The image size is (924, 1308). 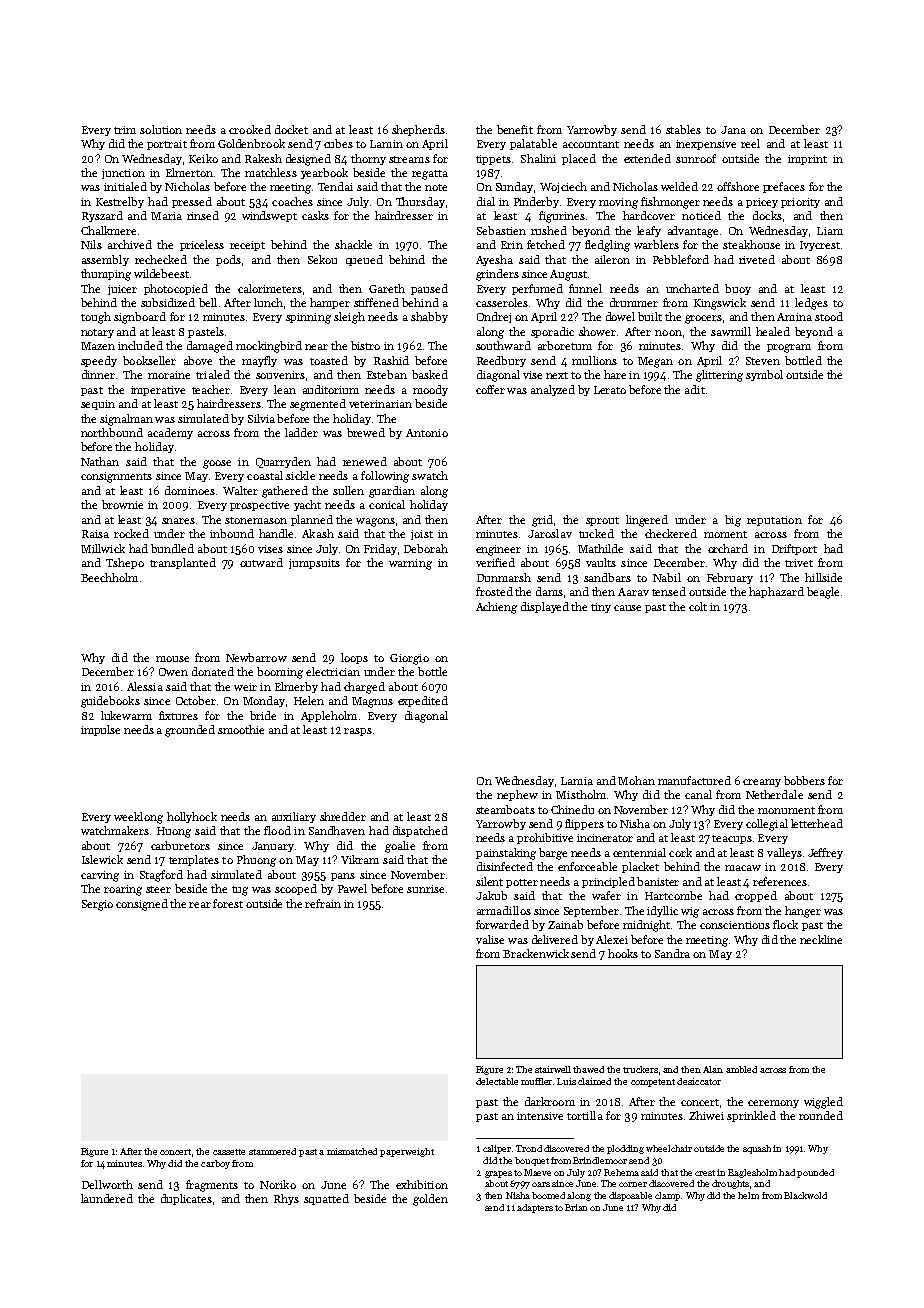 What do you see at coordinates (495, 562) in the image?
I see `verified` at bounding box center [495, 562].
